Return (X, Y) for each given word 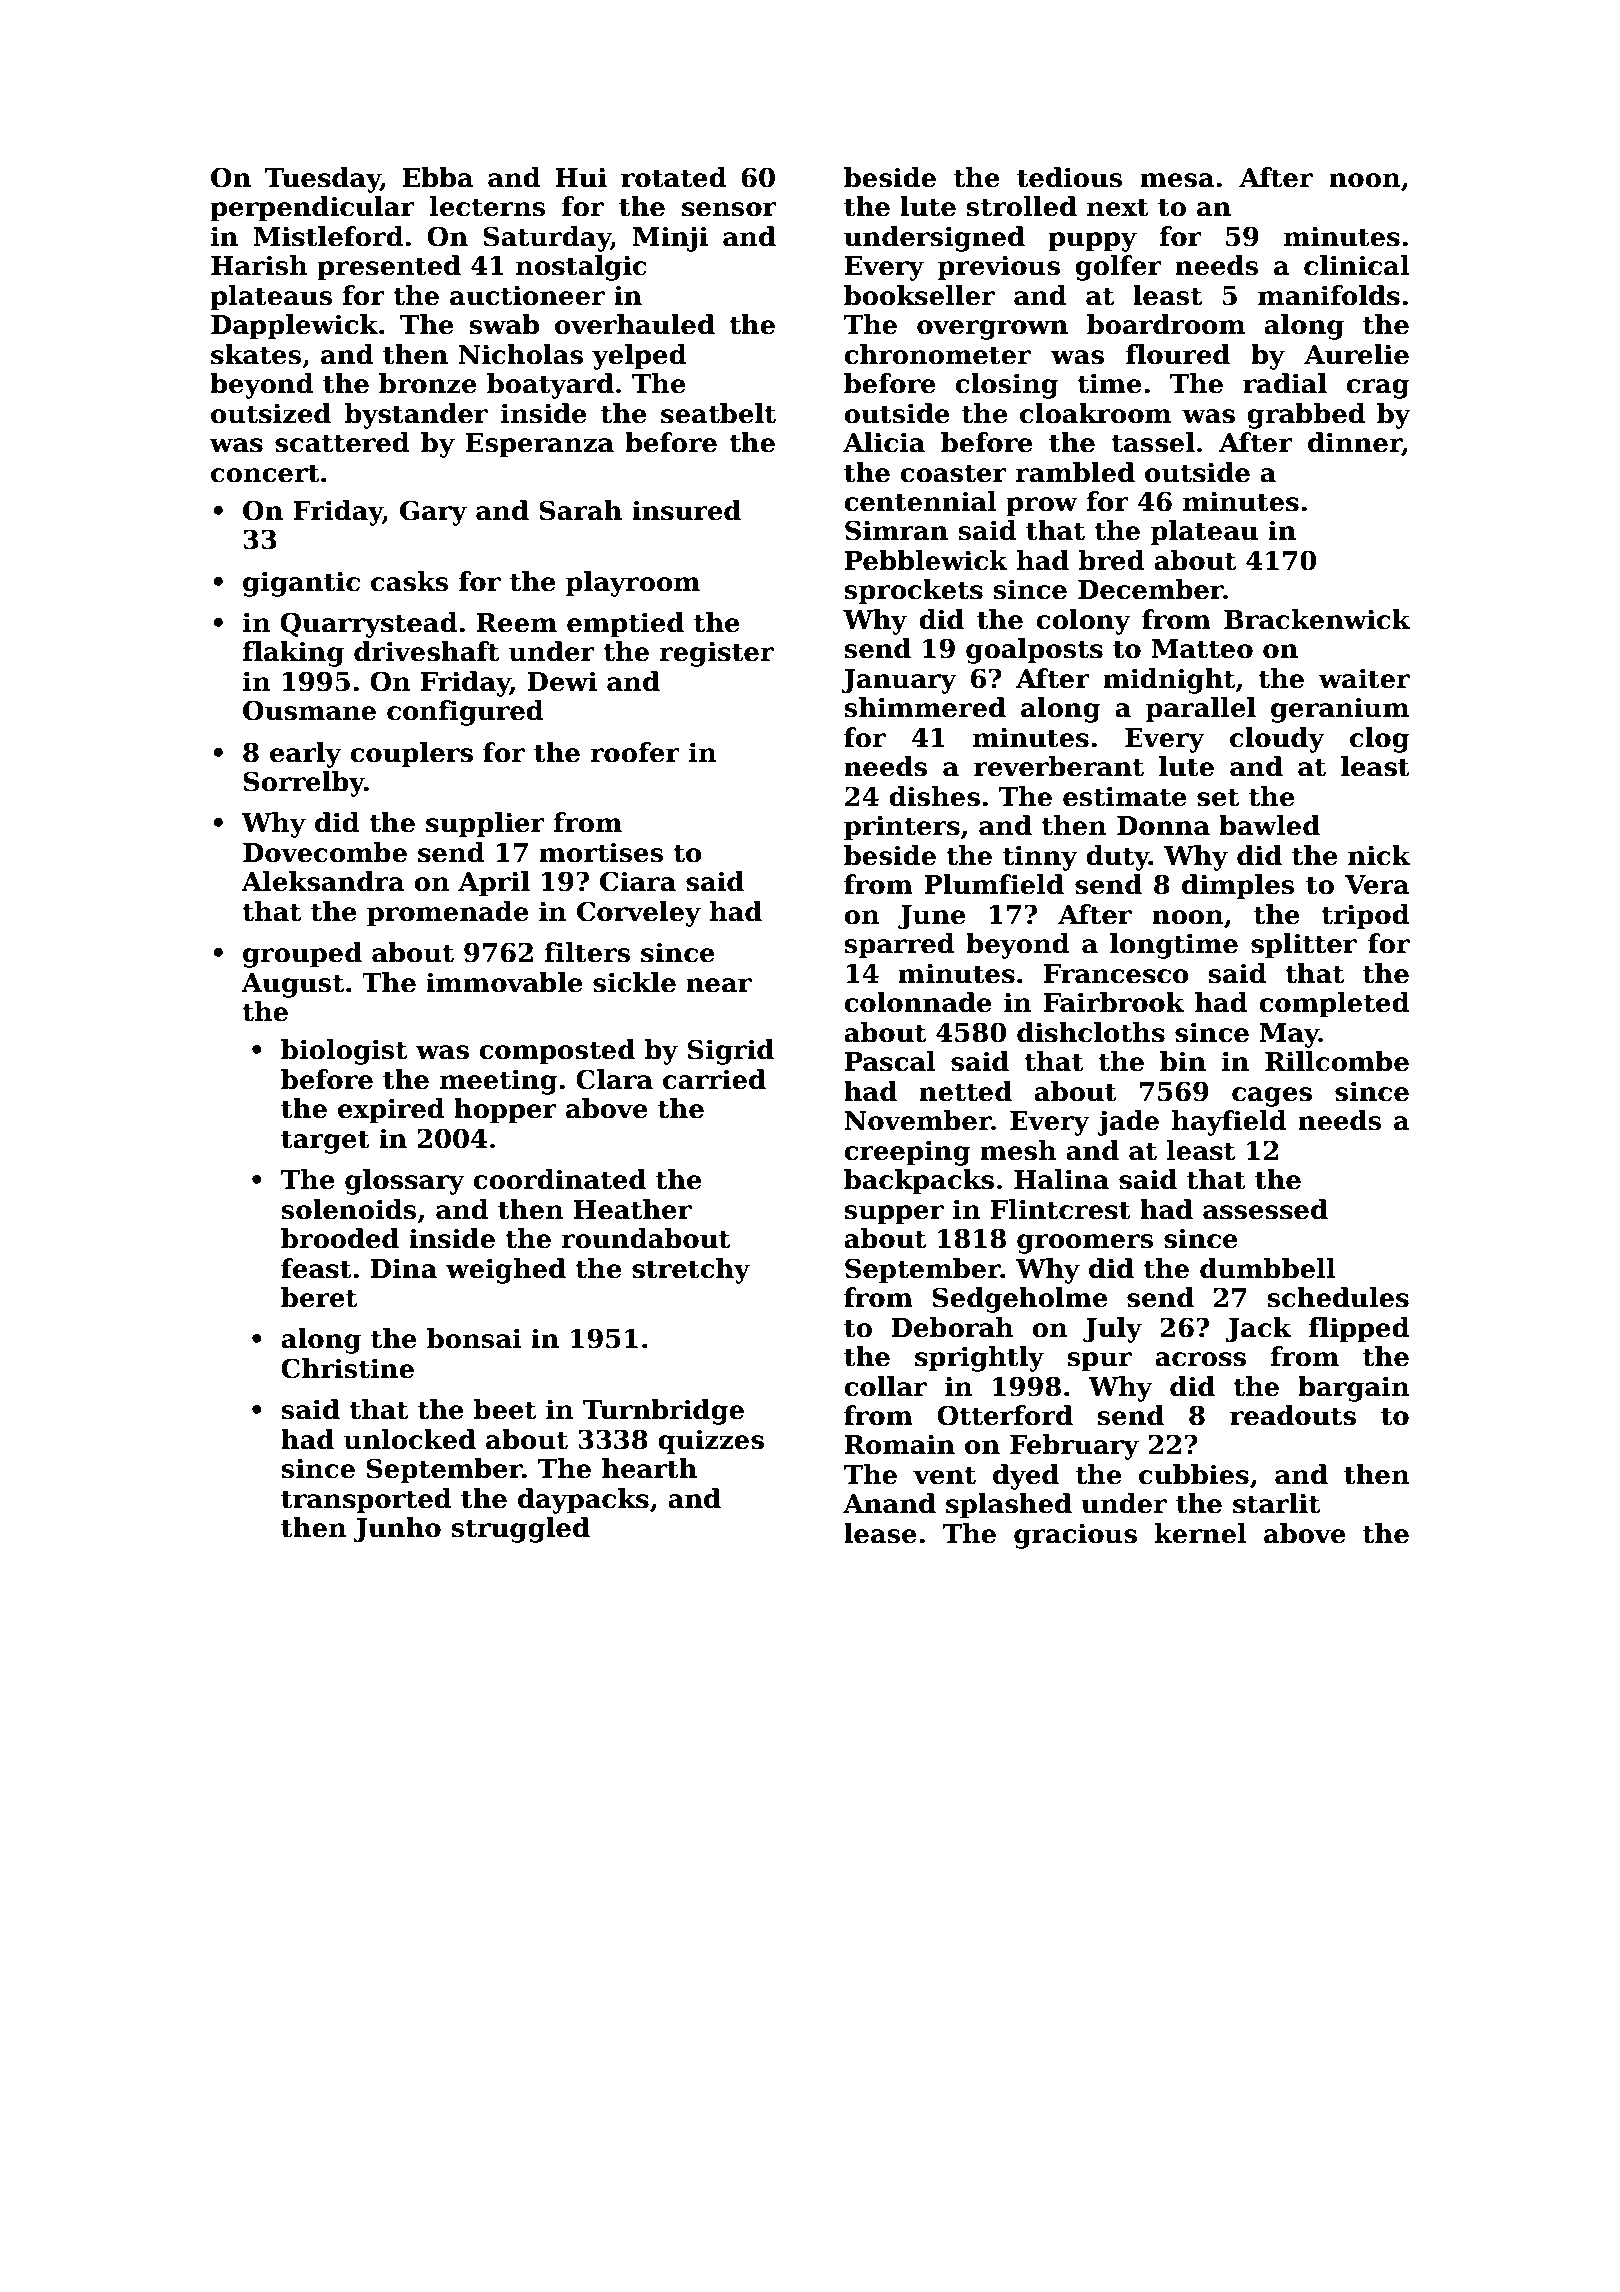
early (306, 755)
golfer (1118, 268)
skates (256, 354)
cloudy (1277, 740)
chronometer (937, 354)
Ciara (638, 881)
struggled (520, 1530)
